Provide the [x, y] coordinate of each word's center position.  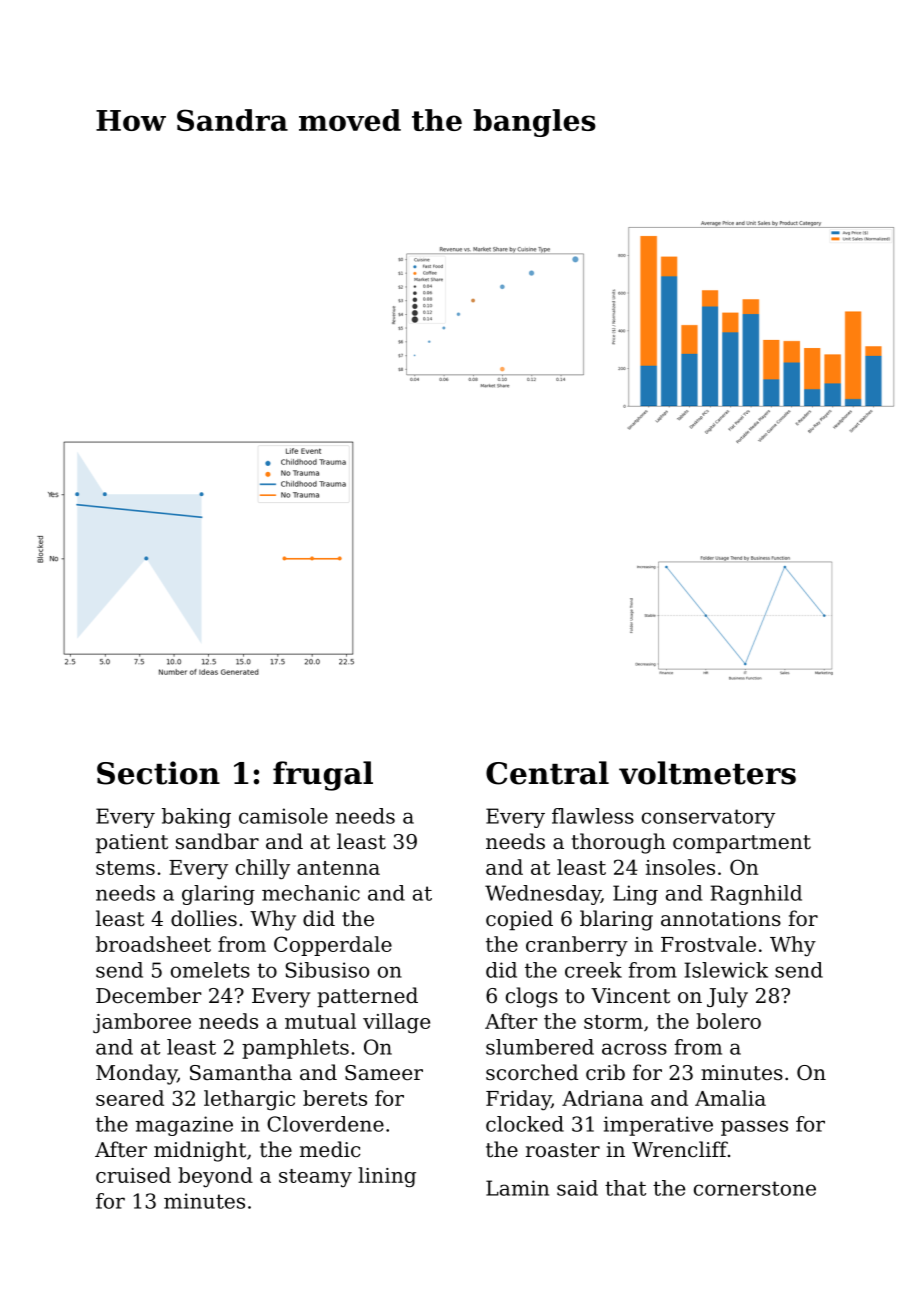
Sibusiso [327, 970]
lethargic [249, 1100]
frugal [323, 776]
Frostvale [708, 944]
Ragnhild [756, 895]
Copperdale [333, 946]
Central [547, 773]
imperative [658, 1126]
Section [158, 773]
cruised [133, 1175]
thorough [619, 843]
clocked [525, 1124]
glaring [218, 895]
